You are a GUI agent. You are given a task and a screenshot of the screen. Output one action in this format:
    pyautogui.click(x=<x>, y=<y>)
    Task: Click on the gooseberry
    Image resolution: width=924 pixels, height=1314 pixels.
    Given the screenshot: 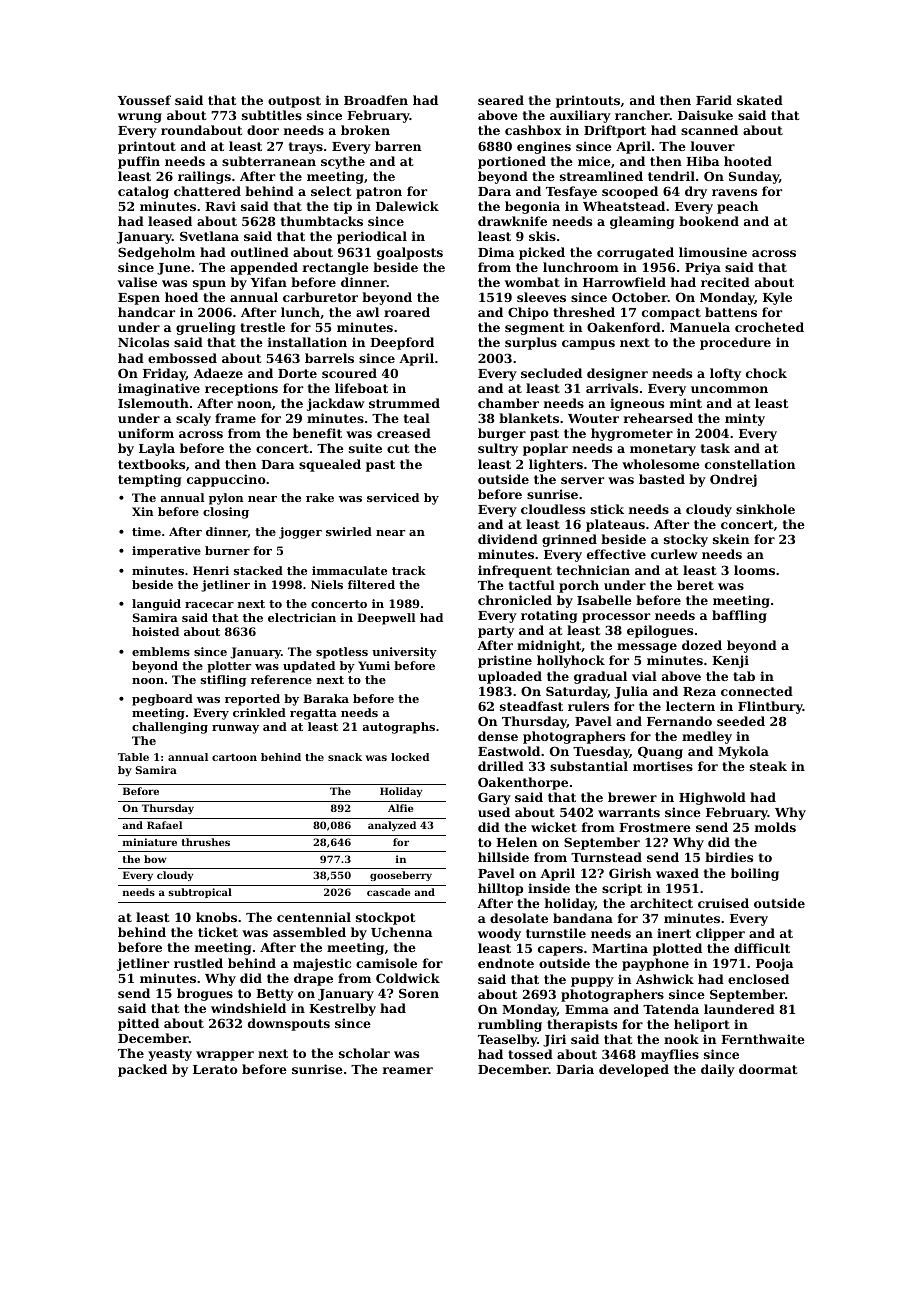 What is the action you would take?
    pyautogui.click(x=401, y=876)
